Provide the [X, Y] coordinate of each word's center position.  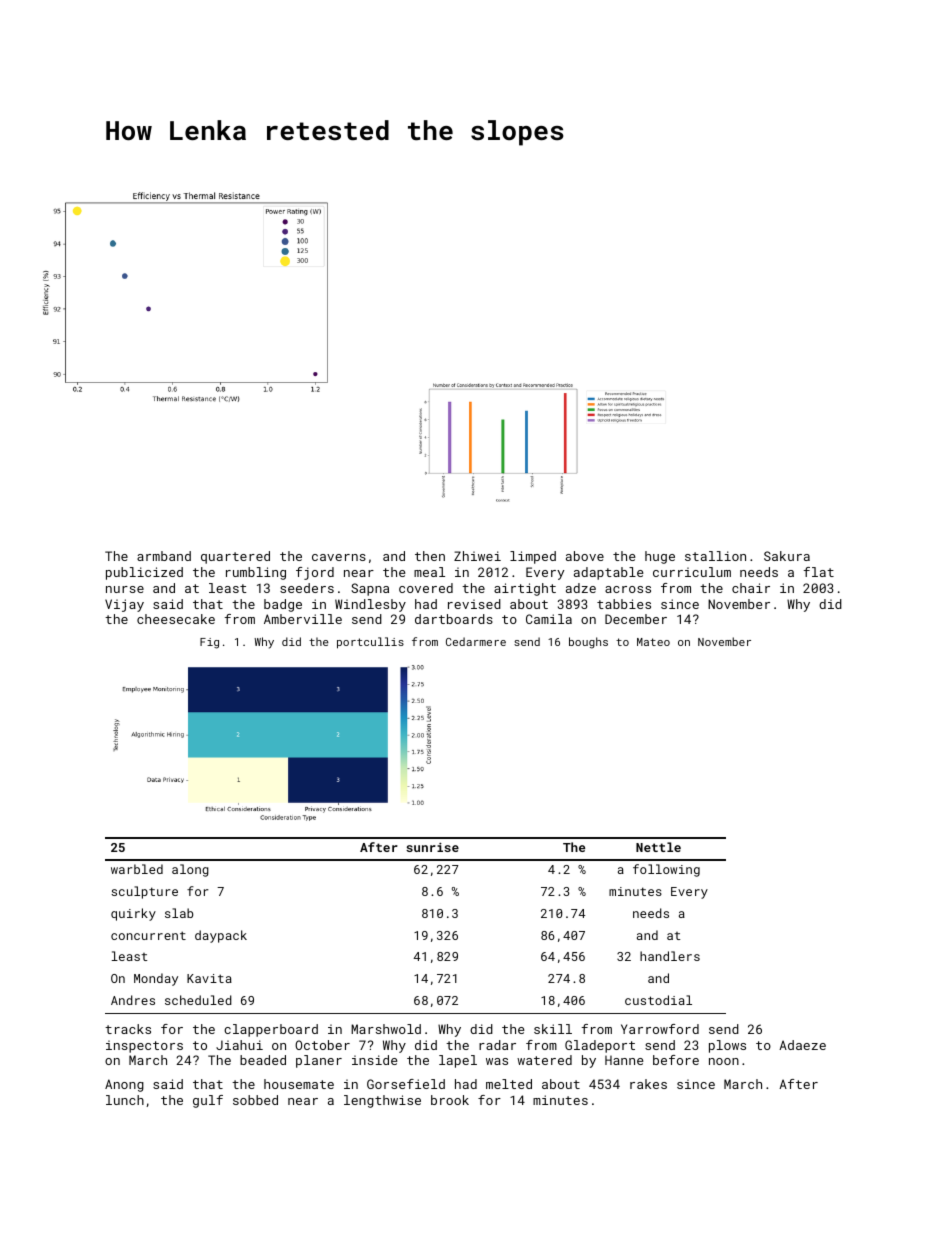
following [666, 870]
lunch [125, 1100]
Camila [549, 619]
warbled [137, 869]
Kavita [209, 978]
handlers [670, 956]
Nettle [658, 847]
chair [751, 588]
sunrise [432, 847]
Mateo [653, 642]
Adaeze [802, 1045]
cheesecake [176, 619]
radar [497, 1045]
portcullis [370, 643]
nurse [125, 589]
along [190, 870]
